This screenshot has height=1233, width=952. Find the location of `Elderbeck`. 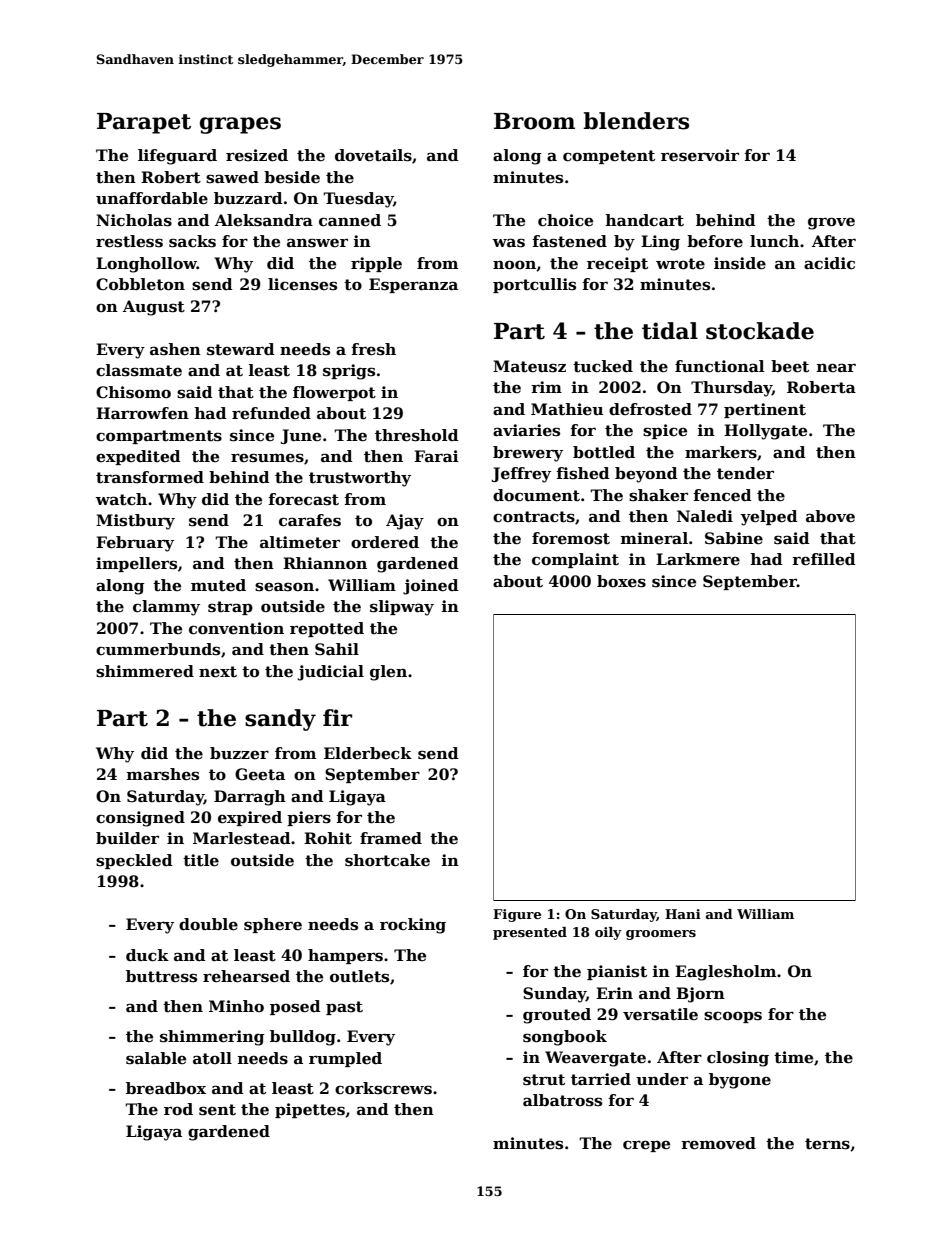

Elderbeck is located at coordinates (368, 753).
